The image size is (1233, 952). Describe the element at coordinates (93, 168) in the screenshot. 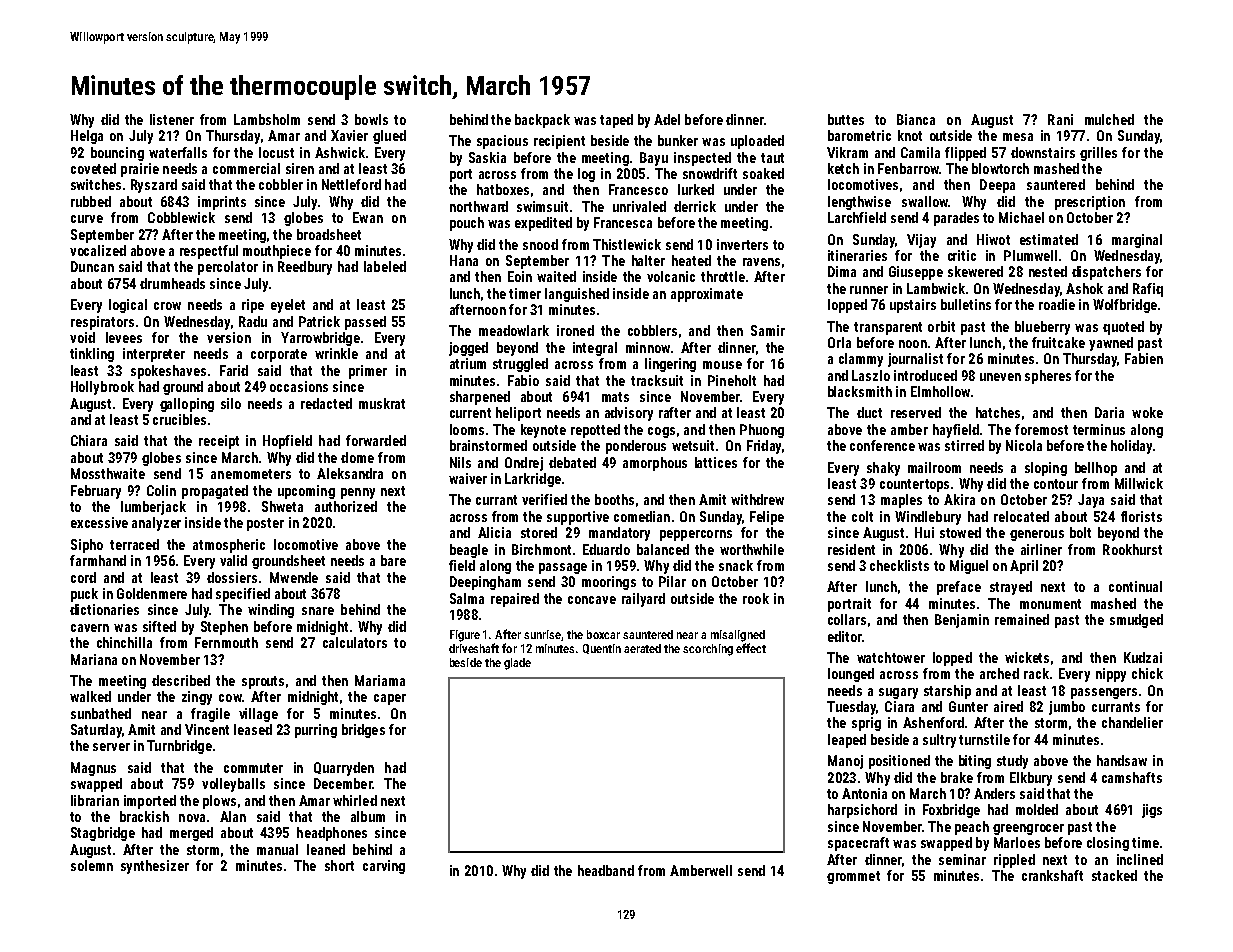

I see `coveted` at that location.
